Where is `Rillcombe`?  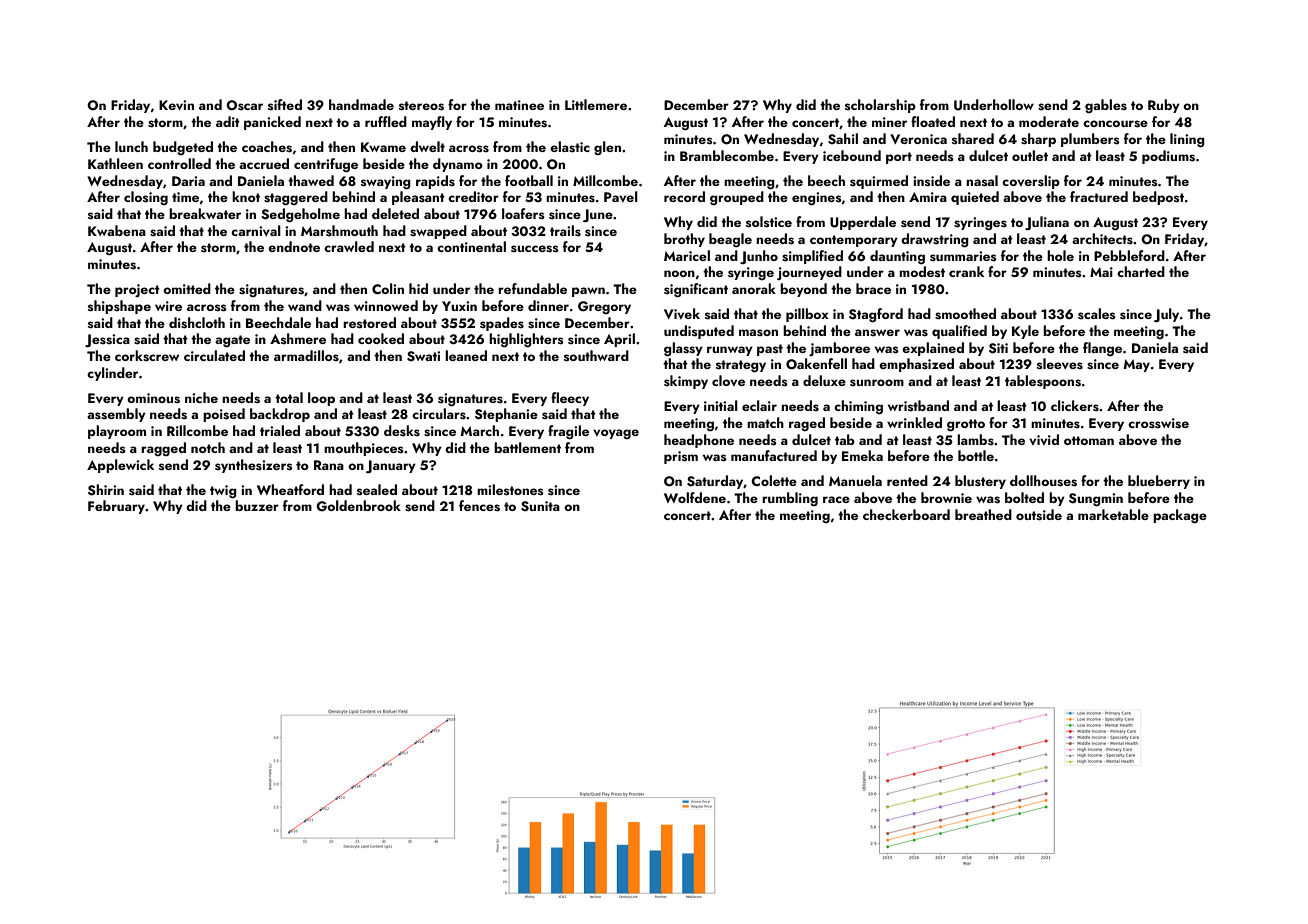 Rillcombe is located at coordinates (197, 430).
